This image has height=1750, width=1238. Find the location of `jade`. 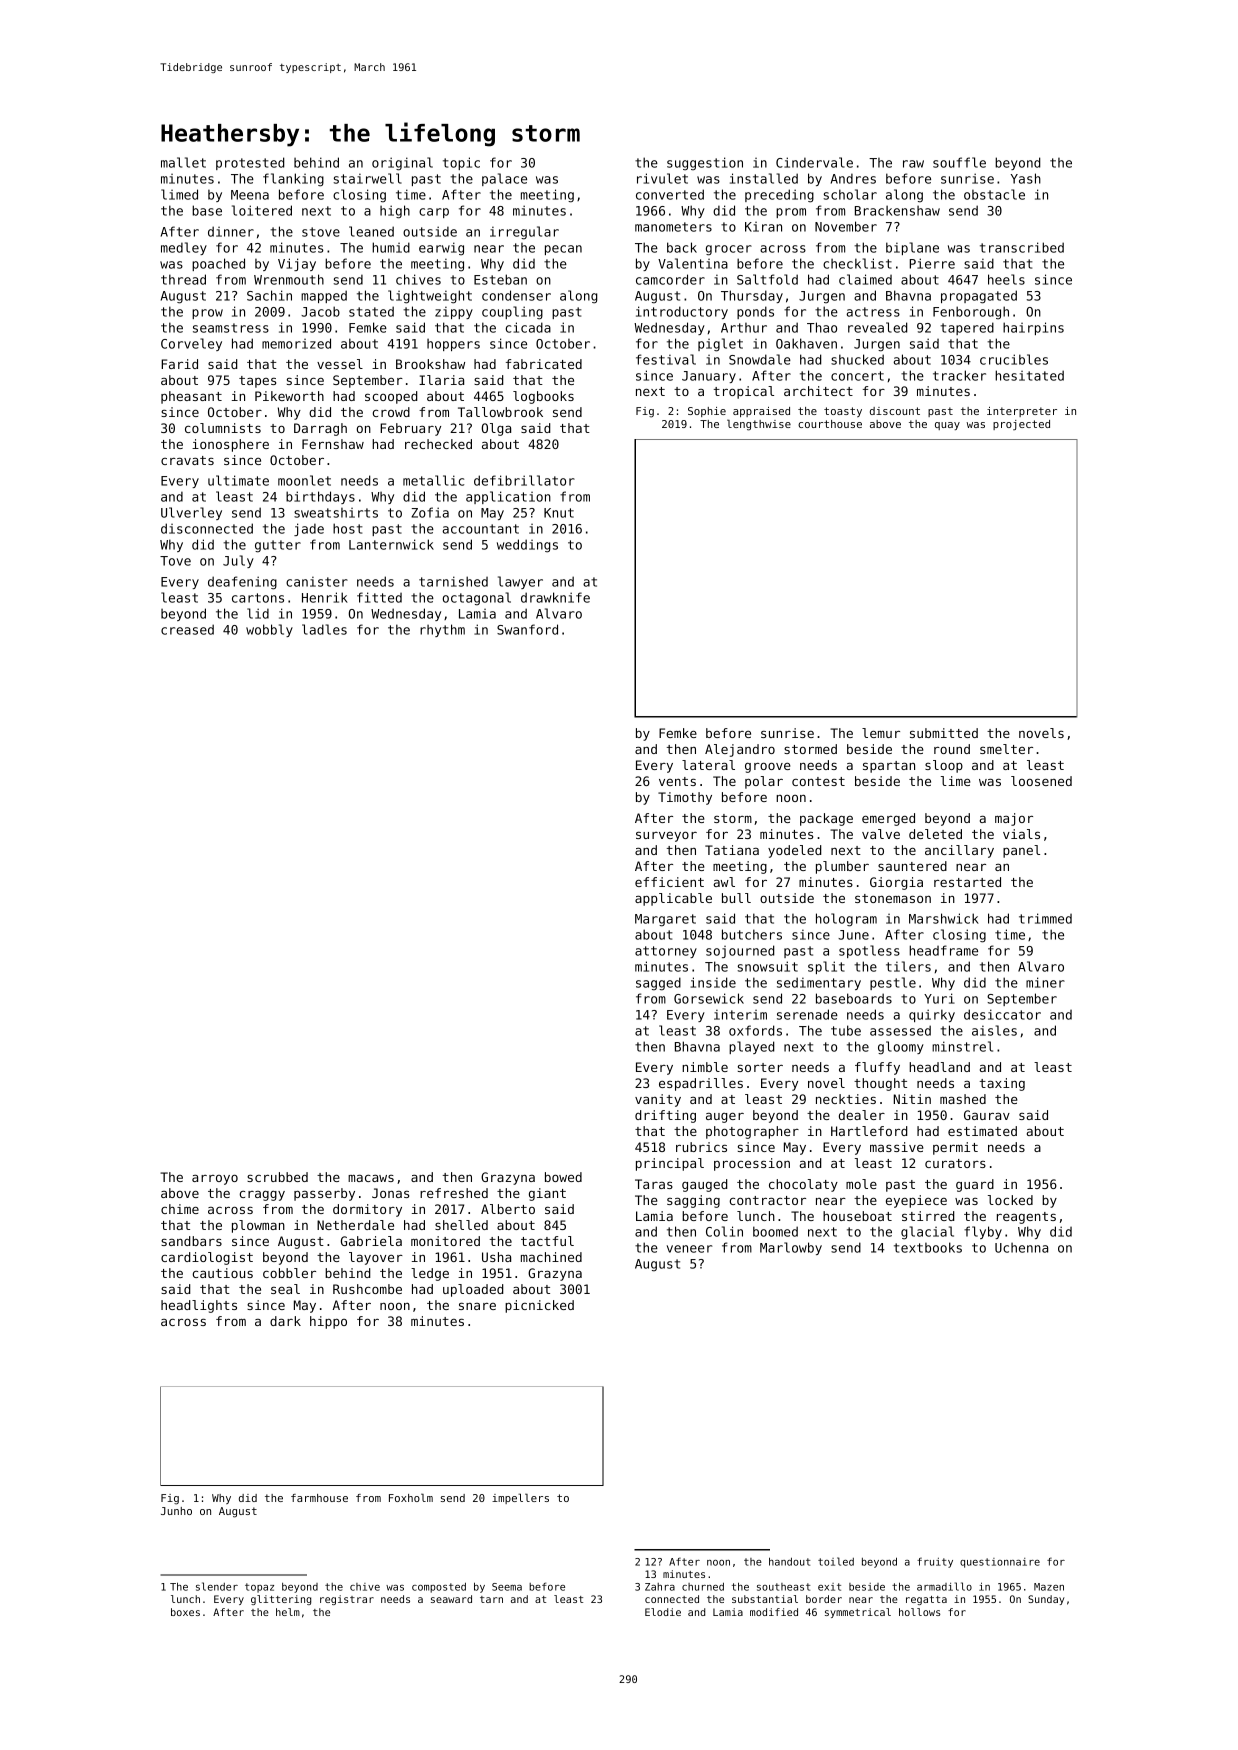

jade is located at coordinates (309, 529).
